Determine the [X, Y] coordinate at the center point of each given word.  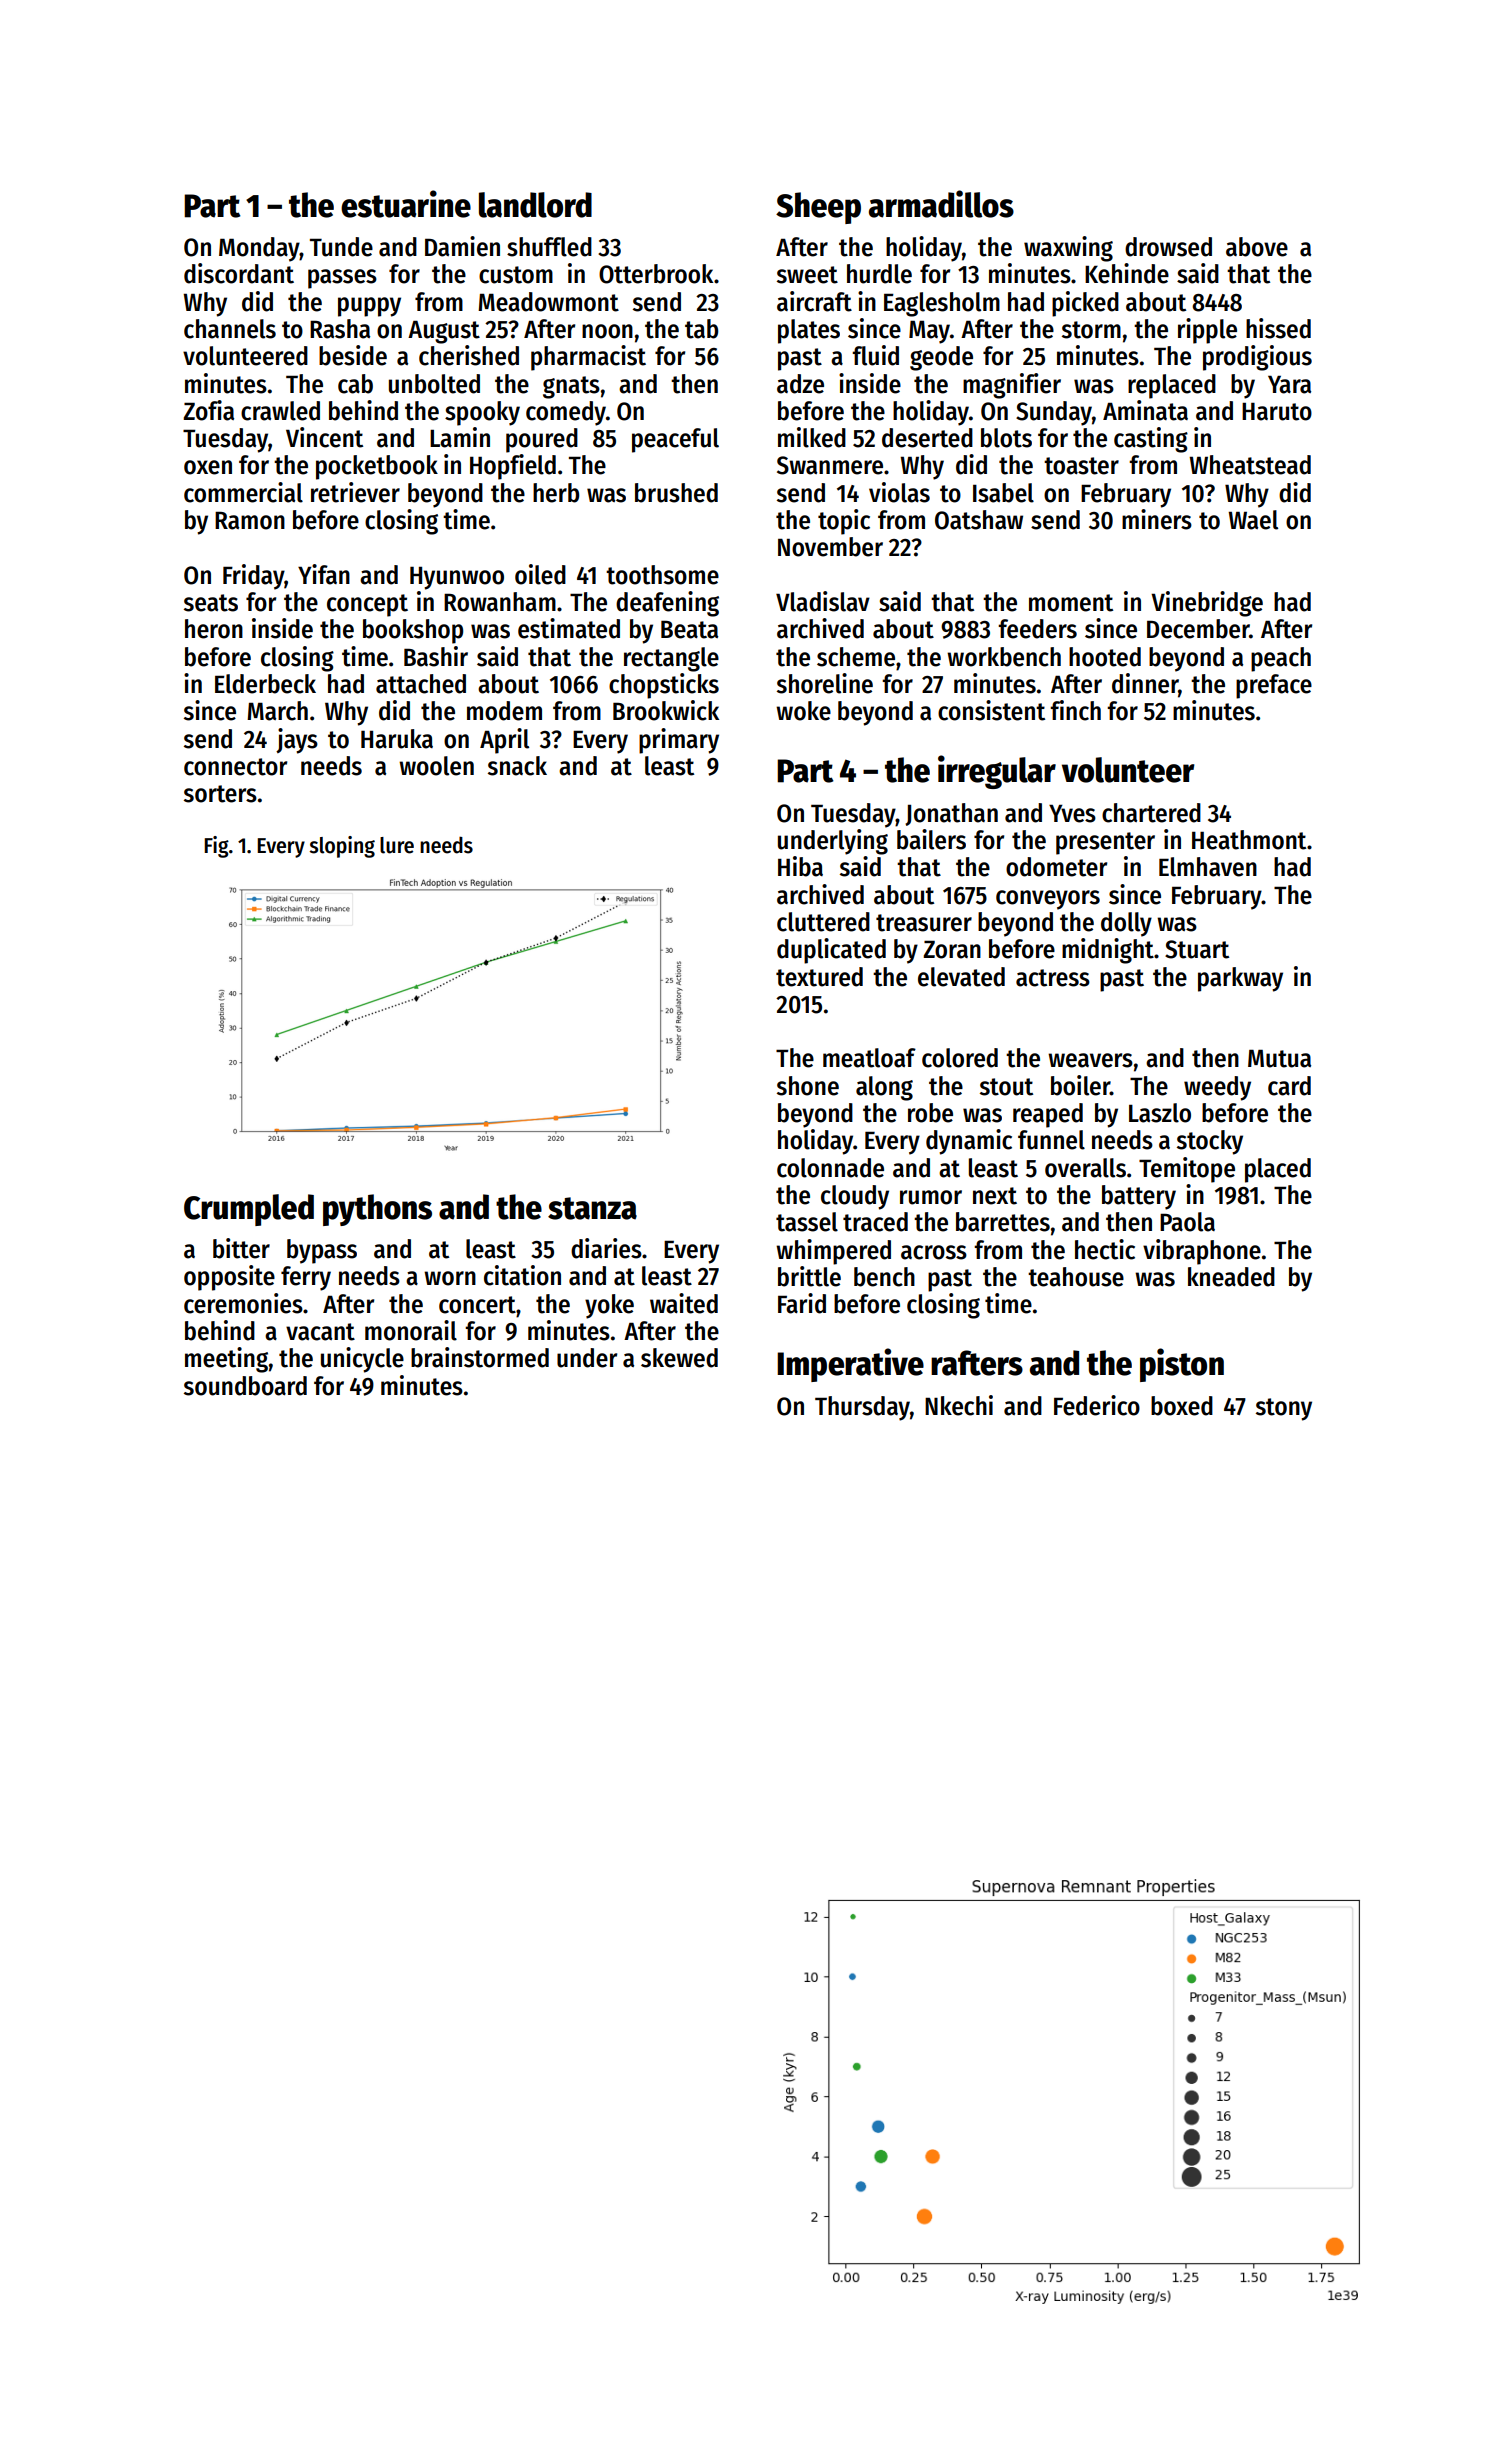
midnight [1108, 951]
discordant [239, 273]
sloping [342, 847]
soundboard [245, 1386]
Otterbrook [656, 274]
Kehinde [1127, 273]
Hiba [800, 866]
